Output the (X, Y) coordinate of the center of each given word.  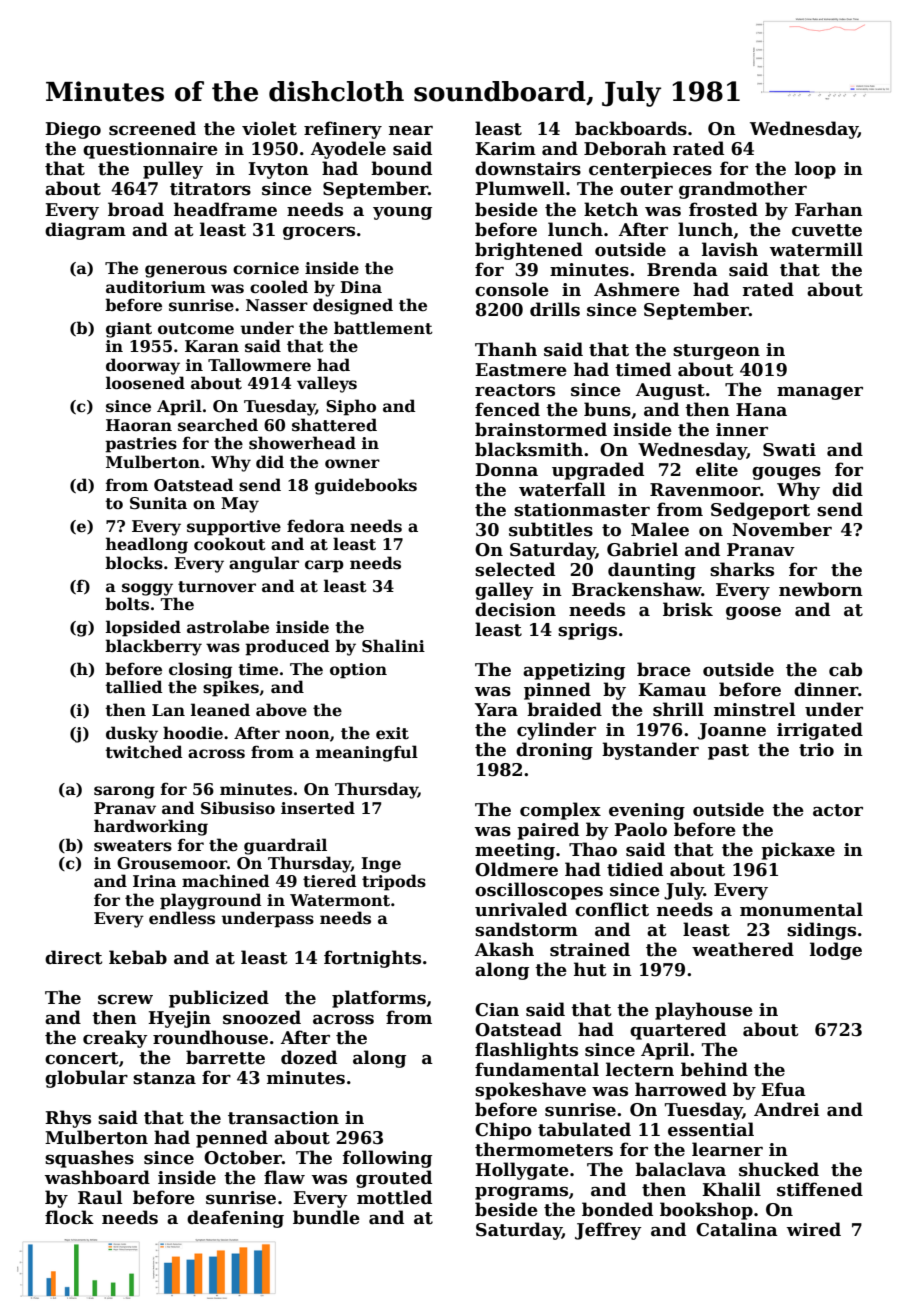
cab (845, 669)
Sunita (158, 503)
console (512, 289)
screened (152, 128)
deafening (235, 1219)
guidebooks (366, 486)
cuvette (827, 230)
